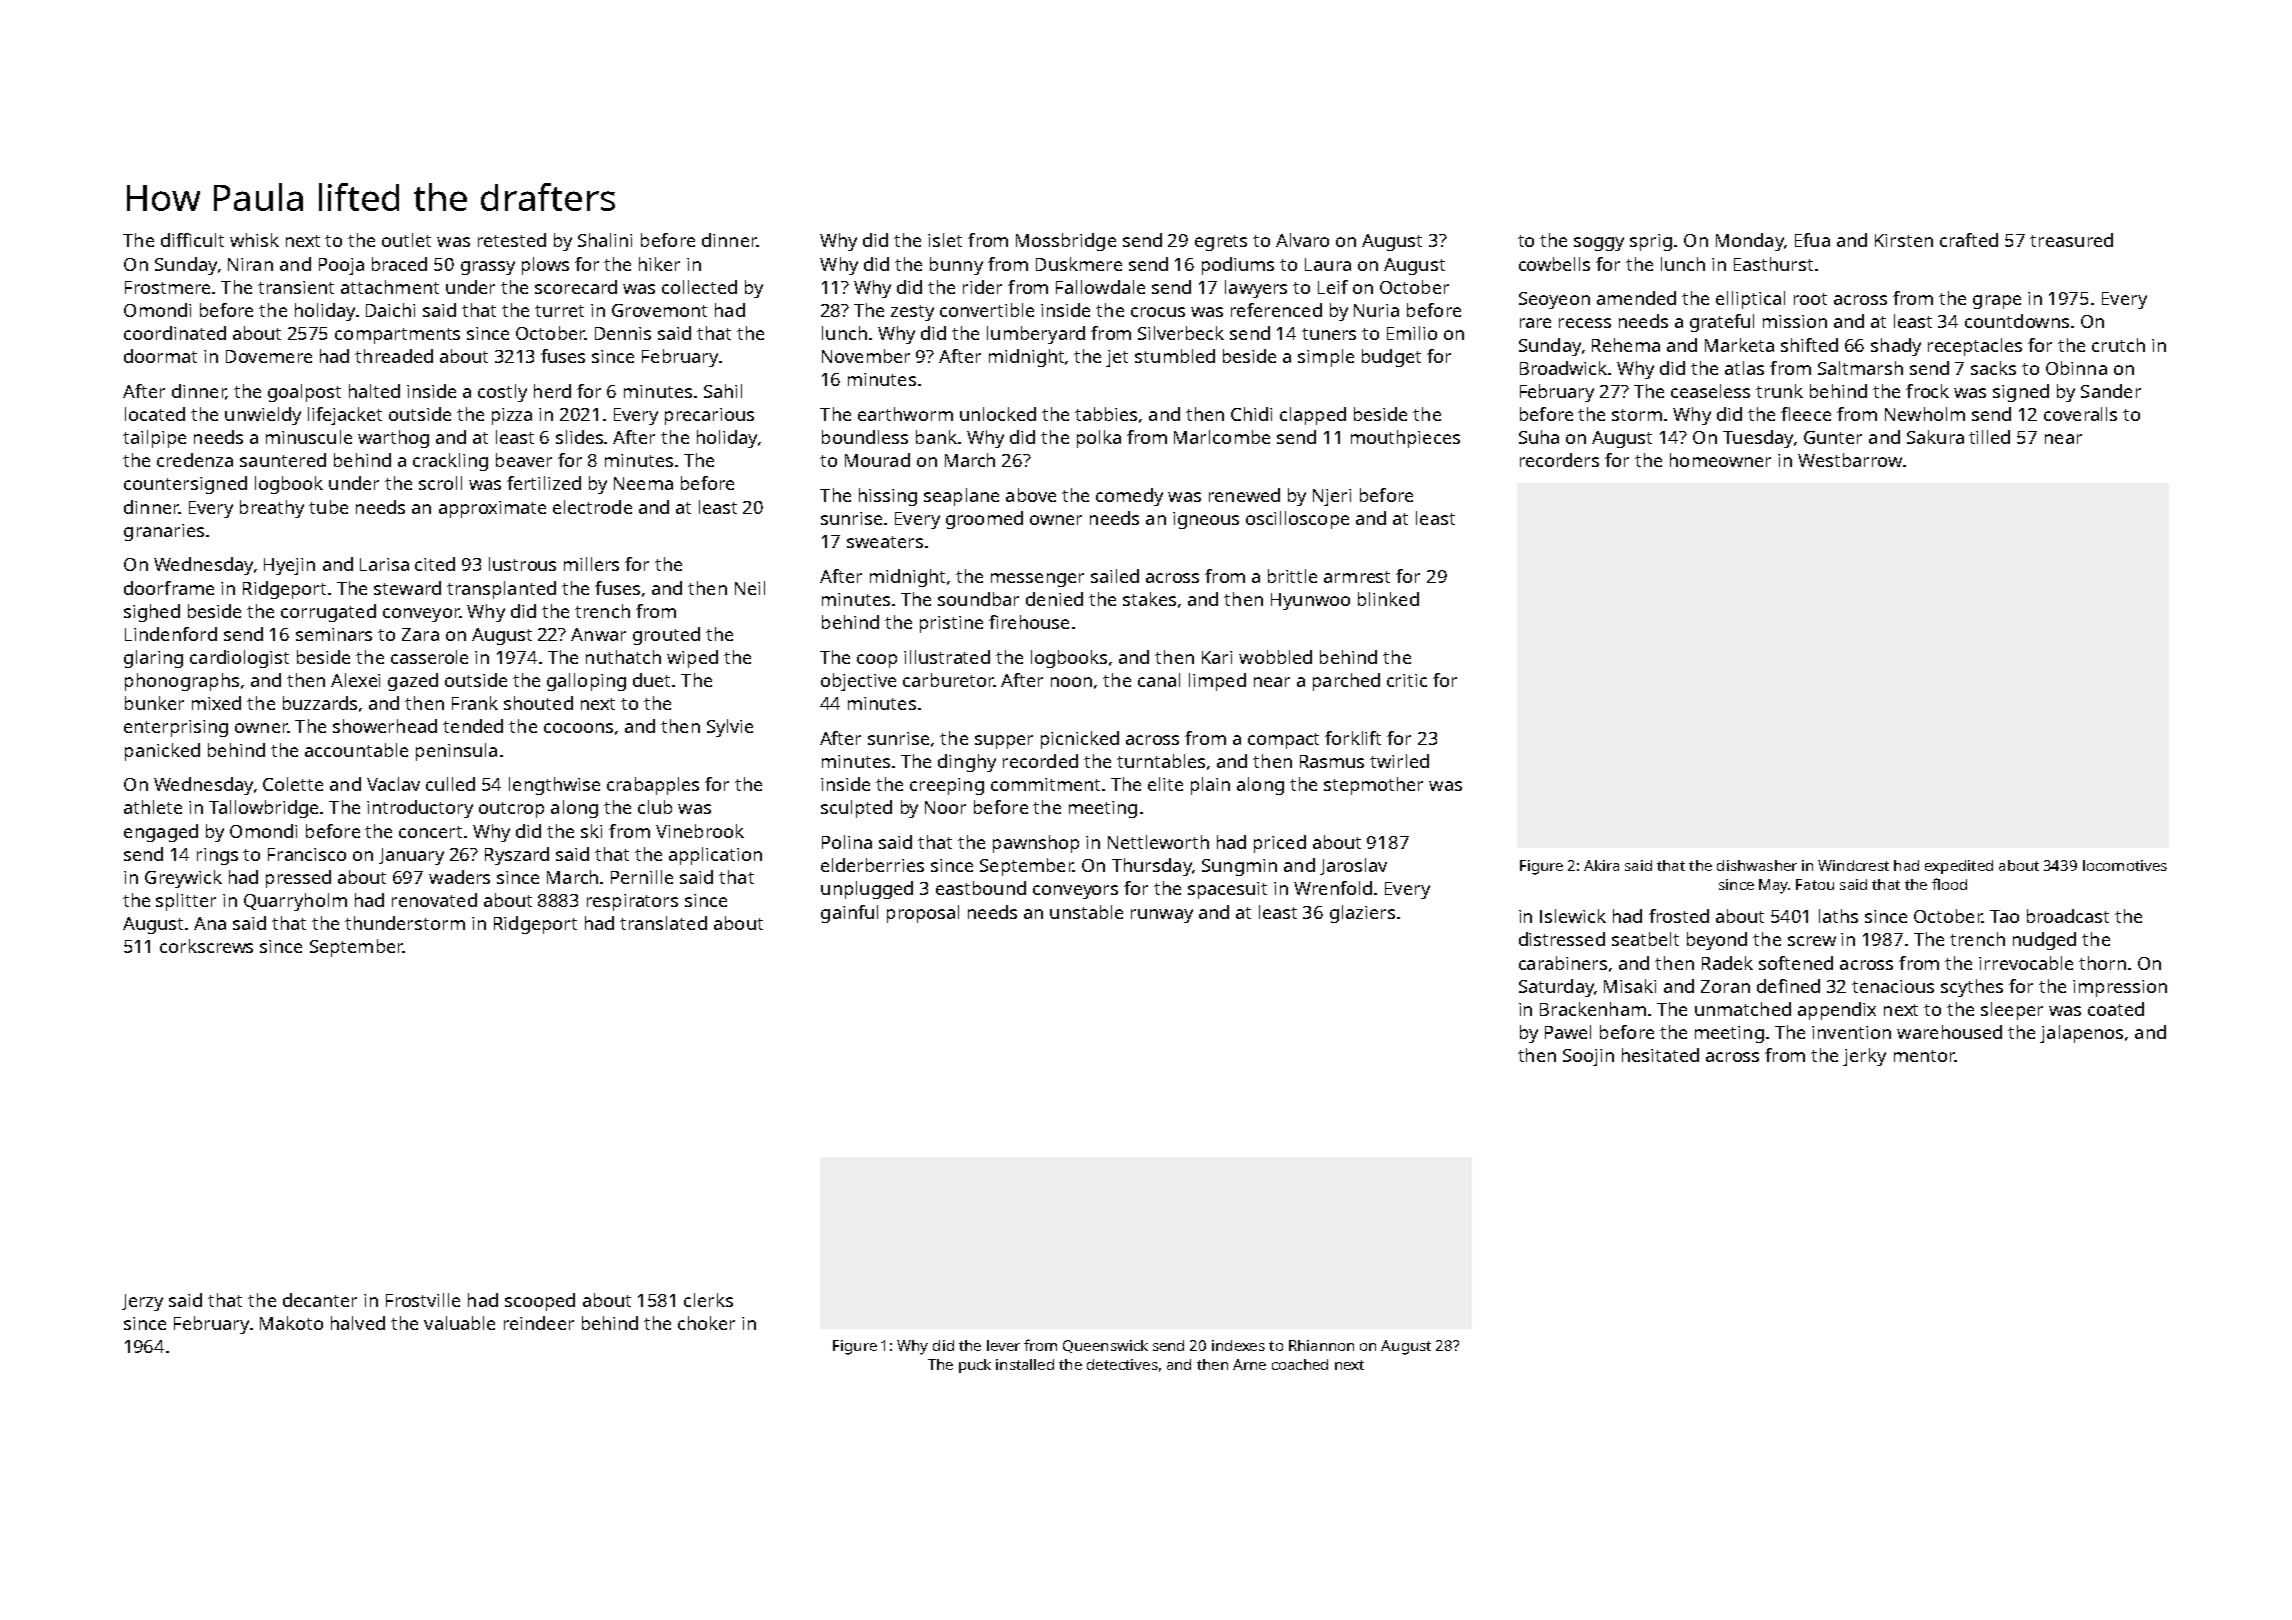 The height and width of the document is (1620, 2292). What do you see at coordinates (1812, 240) in the document?
I see `Efua` at bounding box center [1812, 240].
